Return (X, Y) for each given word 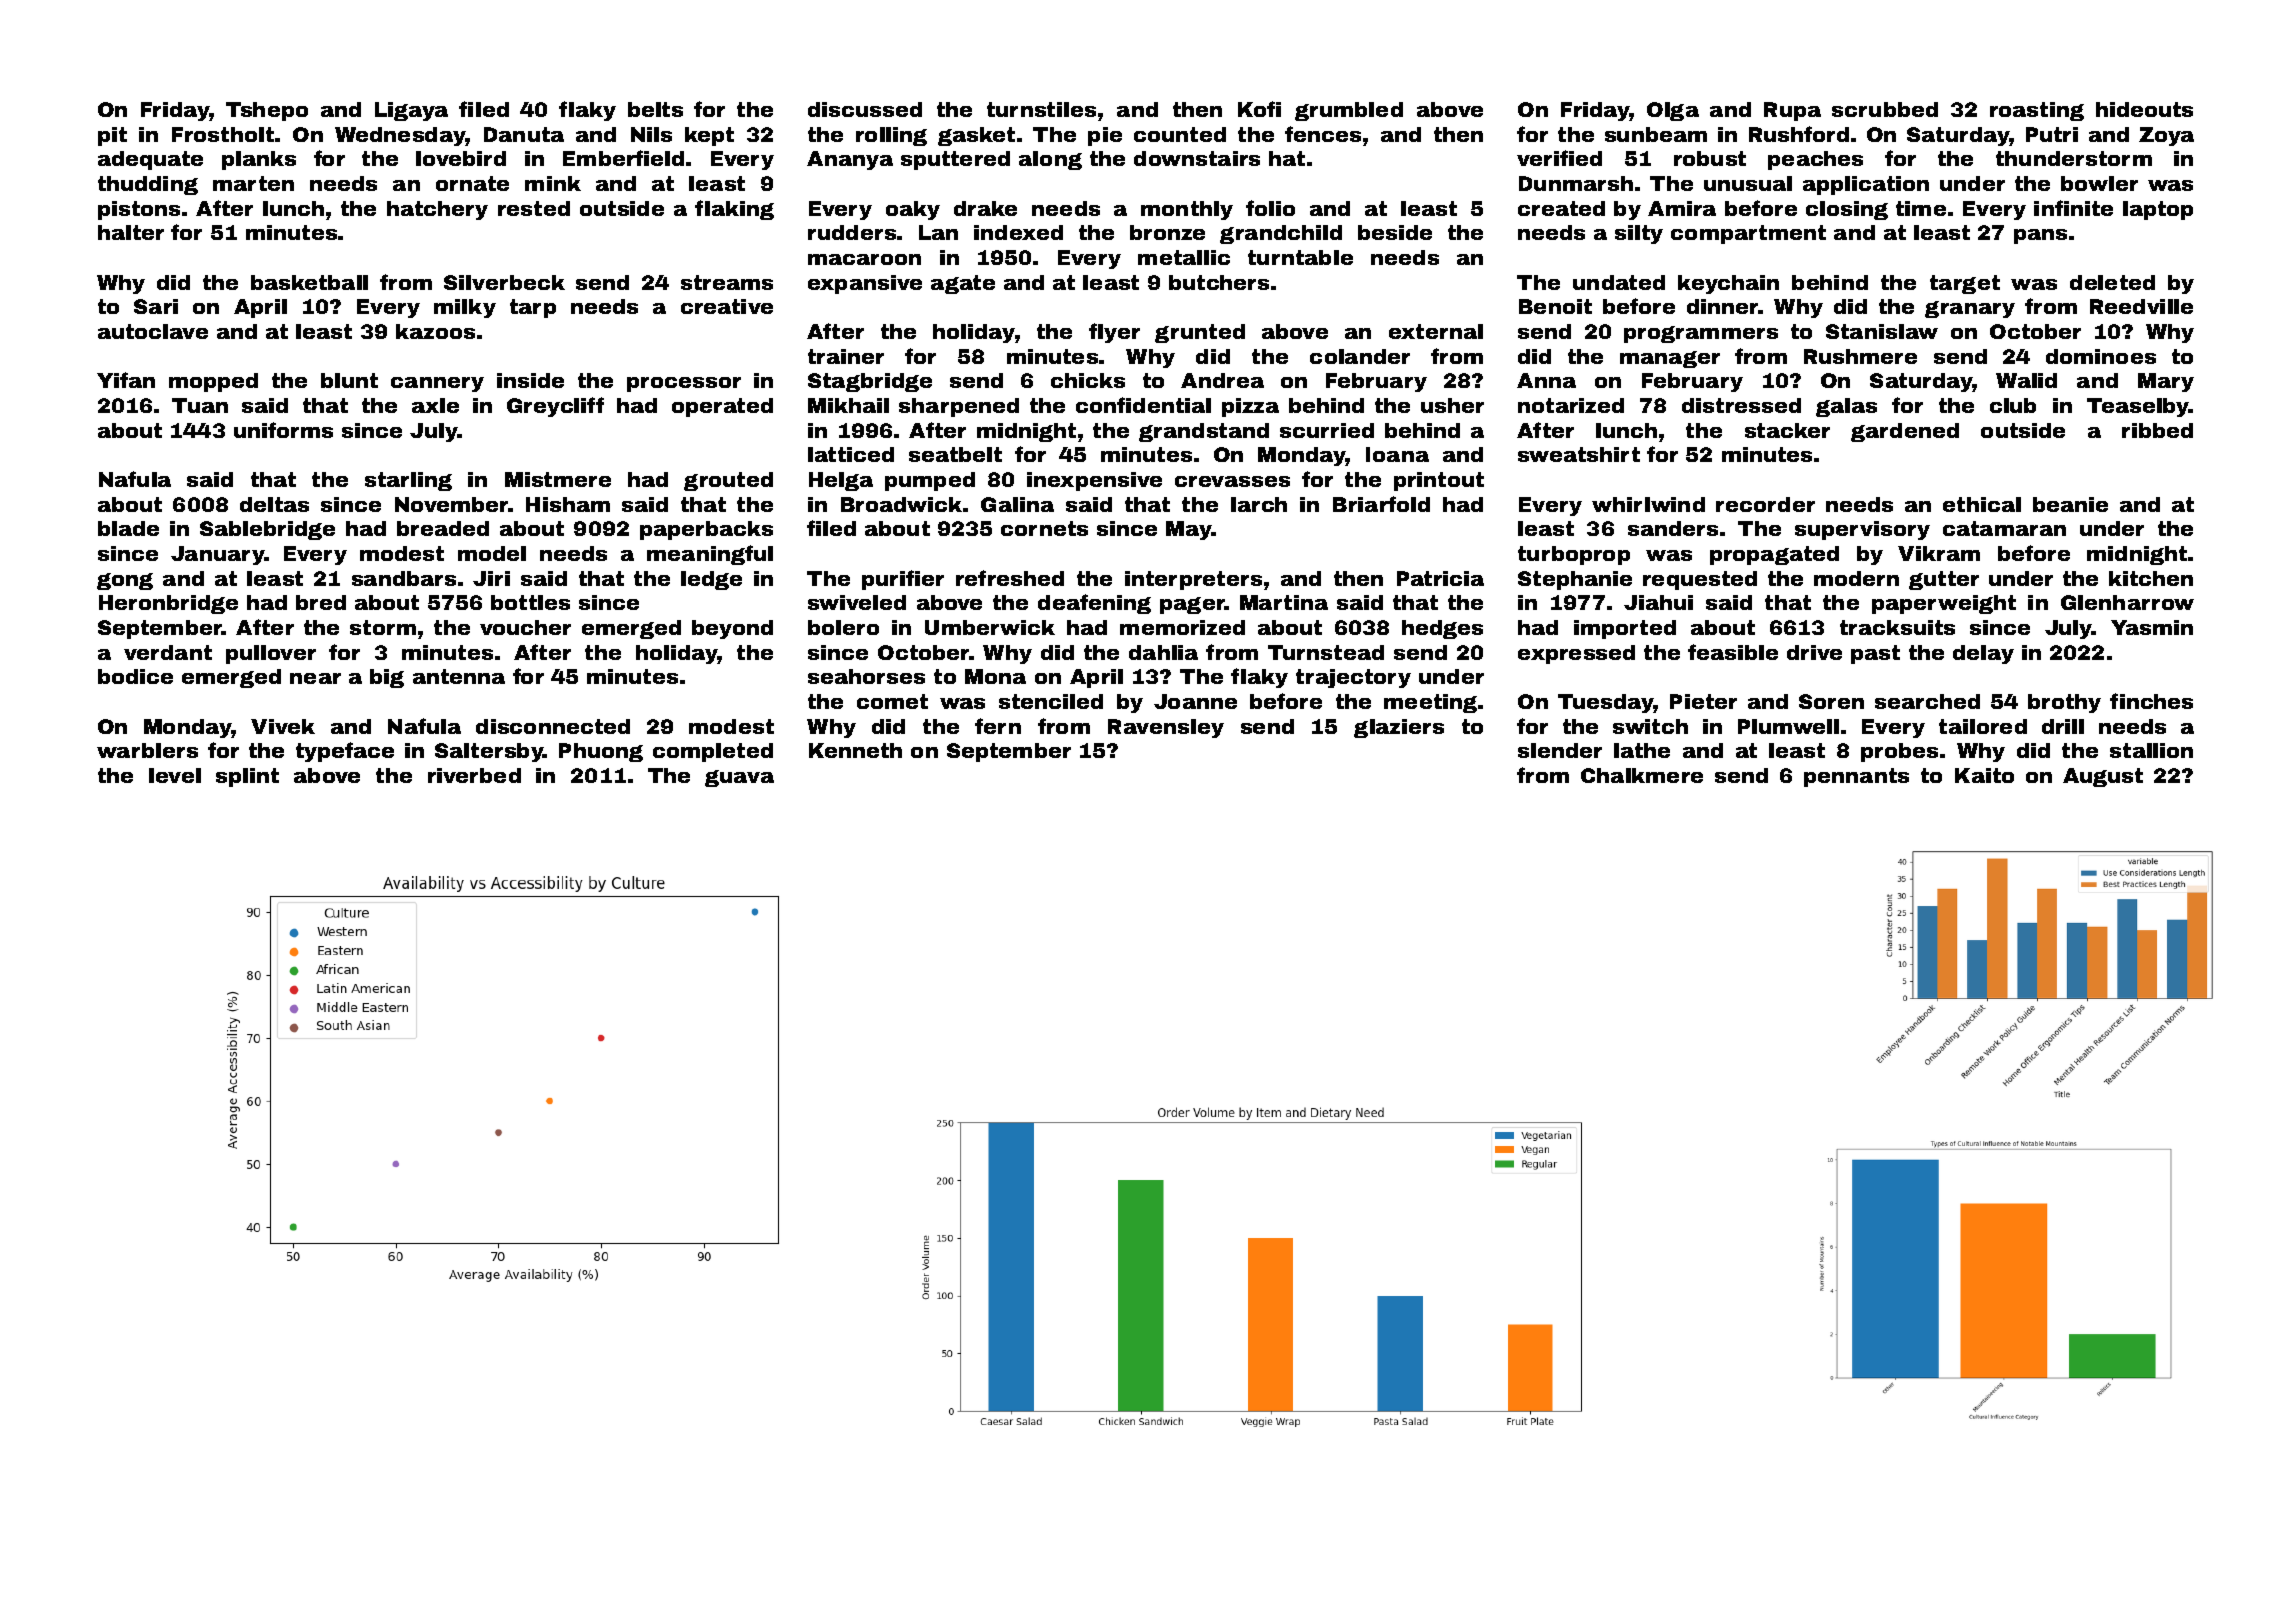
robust (1710, 158)
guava (739, 778)
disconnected (553, 726)
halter (131, 232)
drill (2063, 726)
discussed (865, 109)
